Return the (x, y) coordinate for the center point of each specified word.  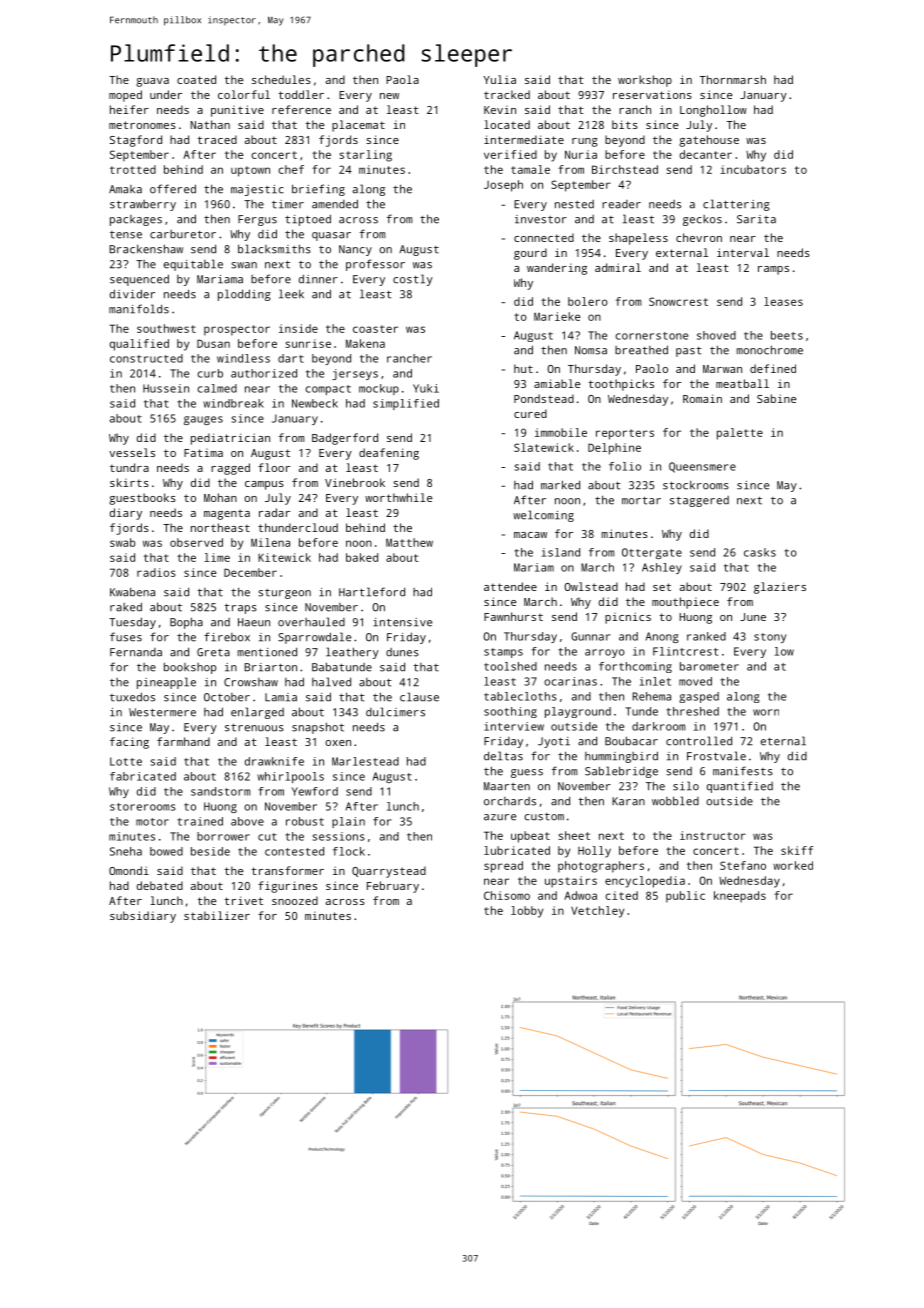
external (682, 252)
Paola (402, 79)
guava (152, 82)
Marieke (557, 316)
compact (328, 390)
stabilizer (217, 915)
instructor (713, 835)
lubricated (517, 850)
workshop (645, 81)
